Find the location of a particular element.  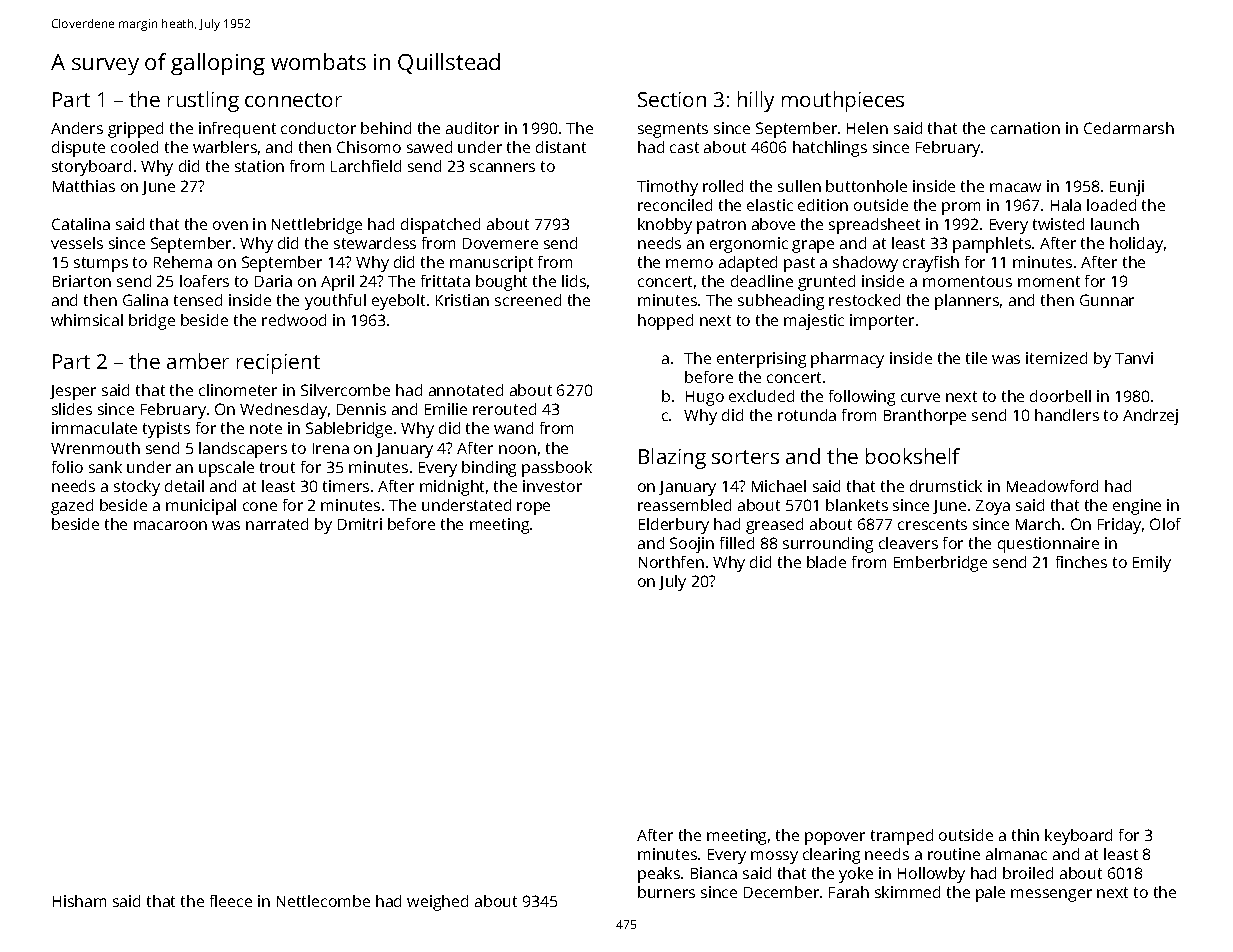

thin is located at coordinates (1025, 835).
